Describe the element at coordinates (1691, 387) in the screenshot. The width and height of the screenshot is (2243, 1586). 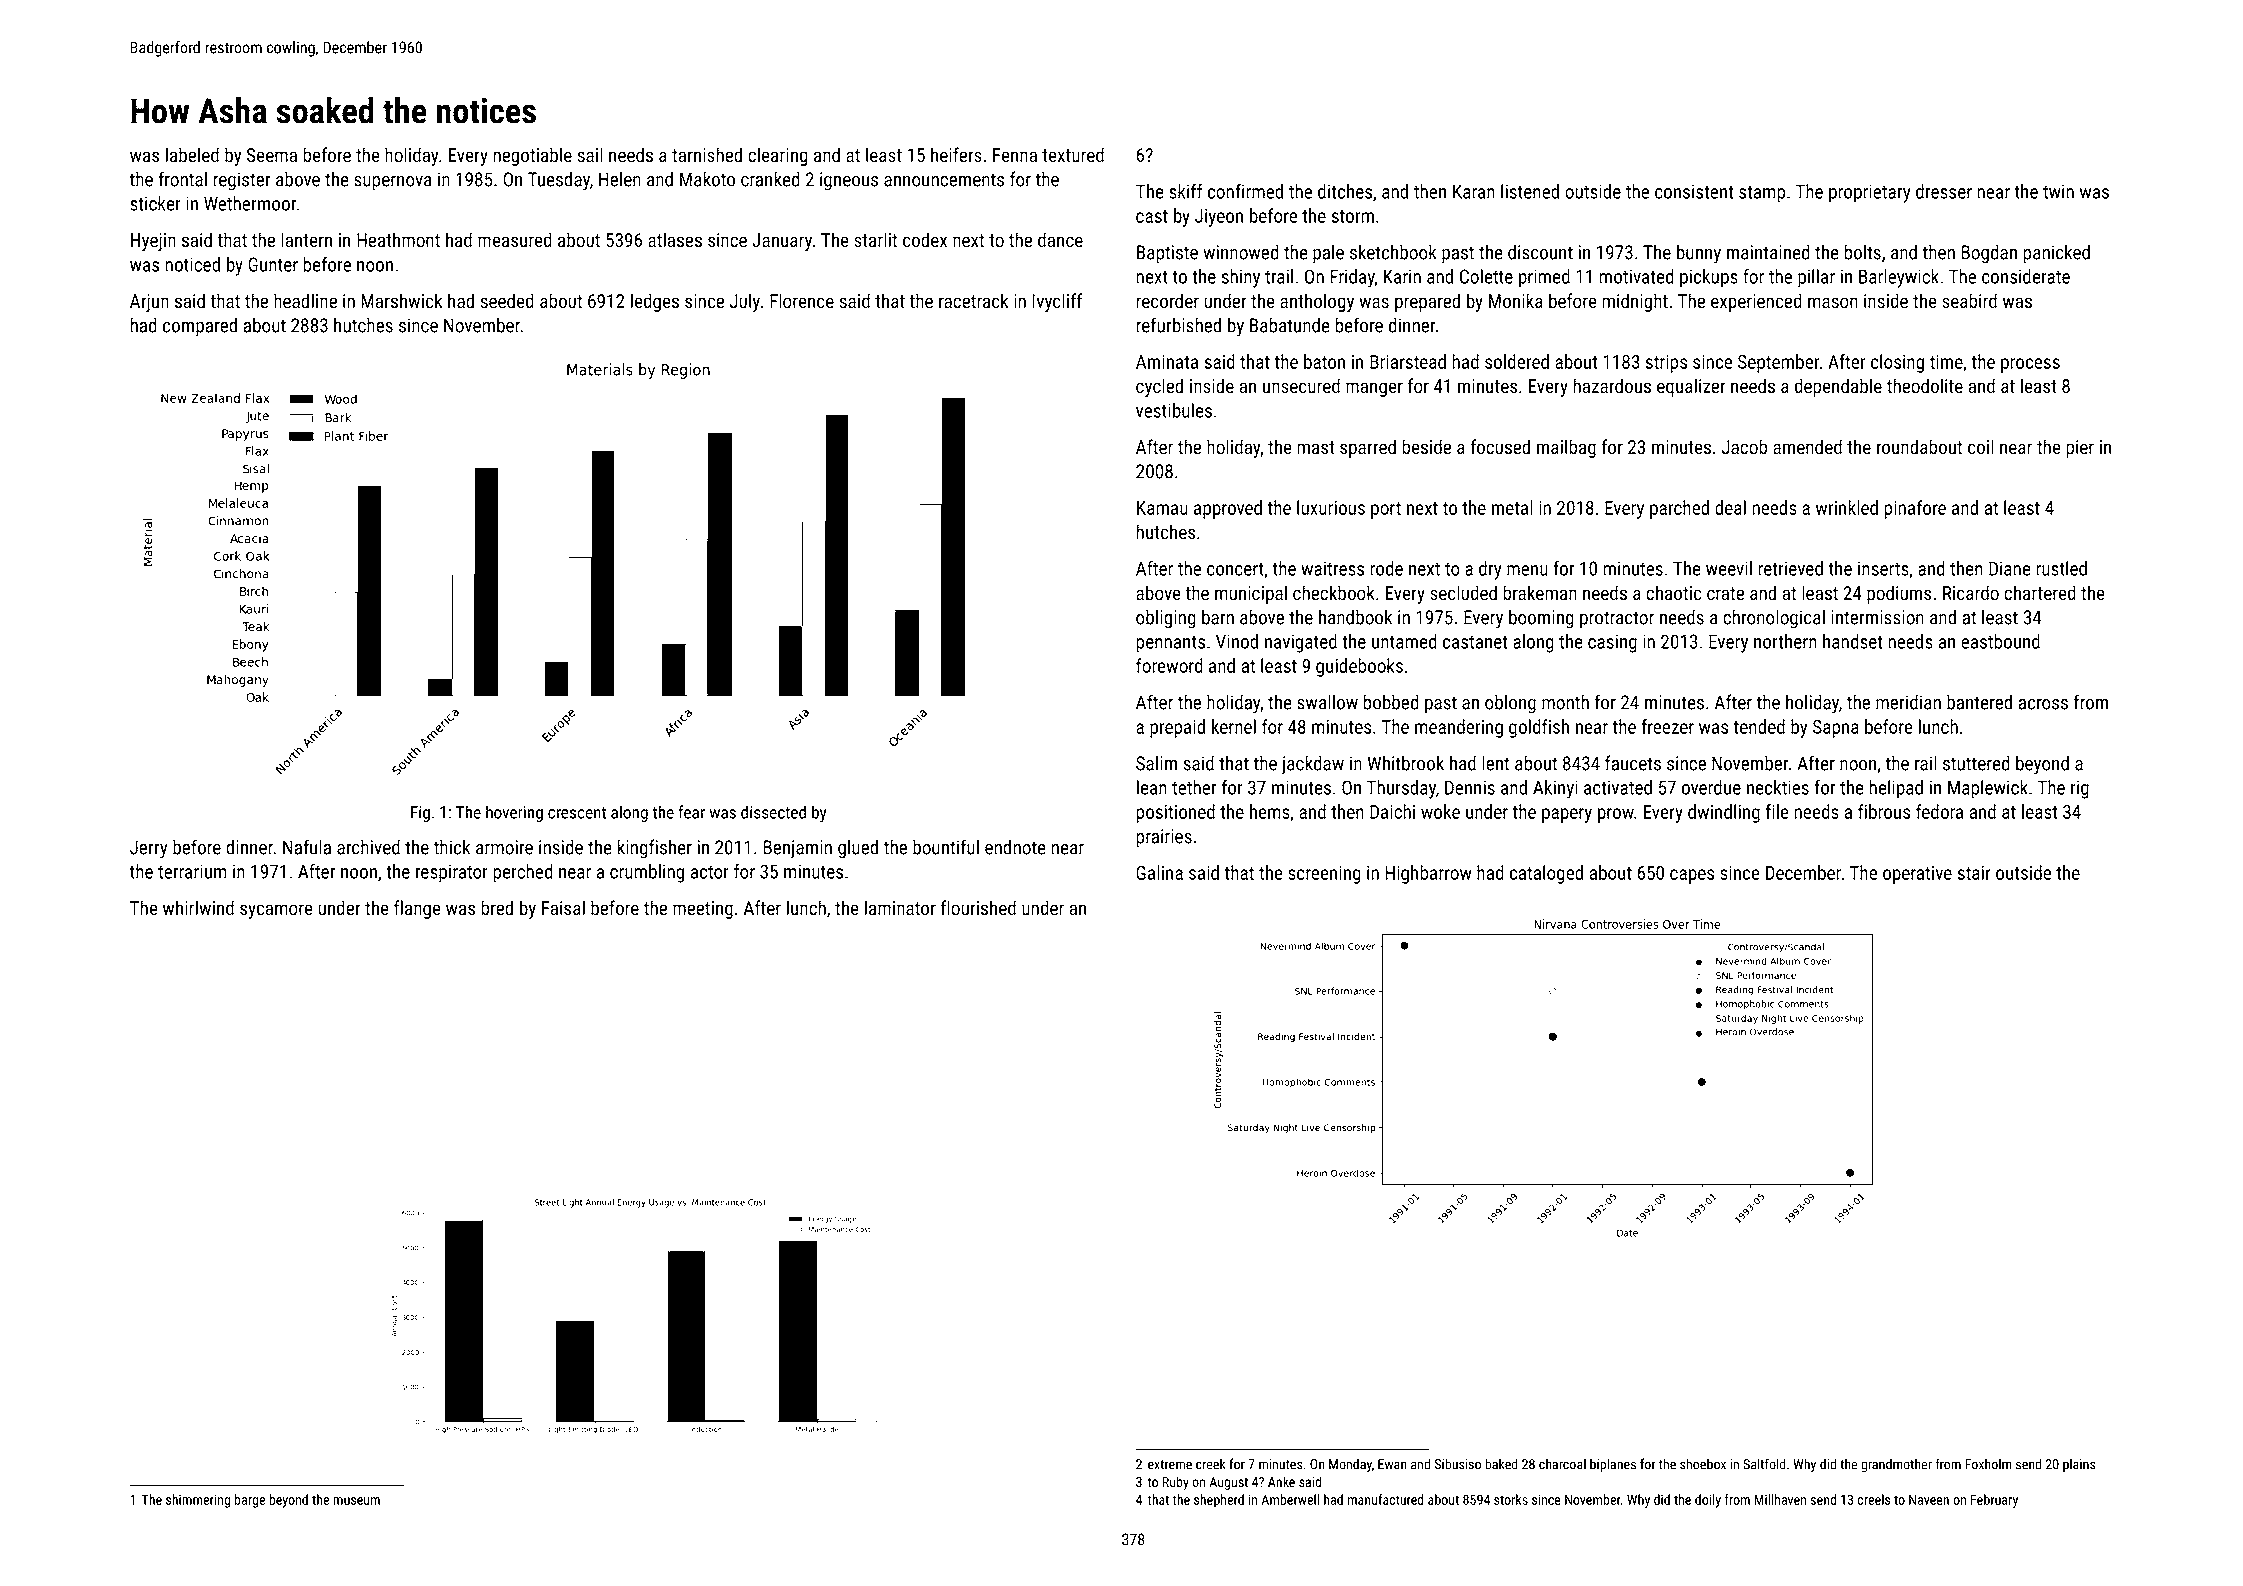
I see `equalizer` at that location.
